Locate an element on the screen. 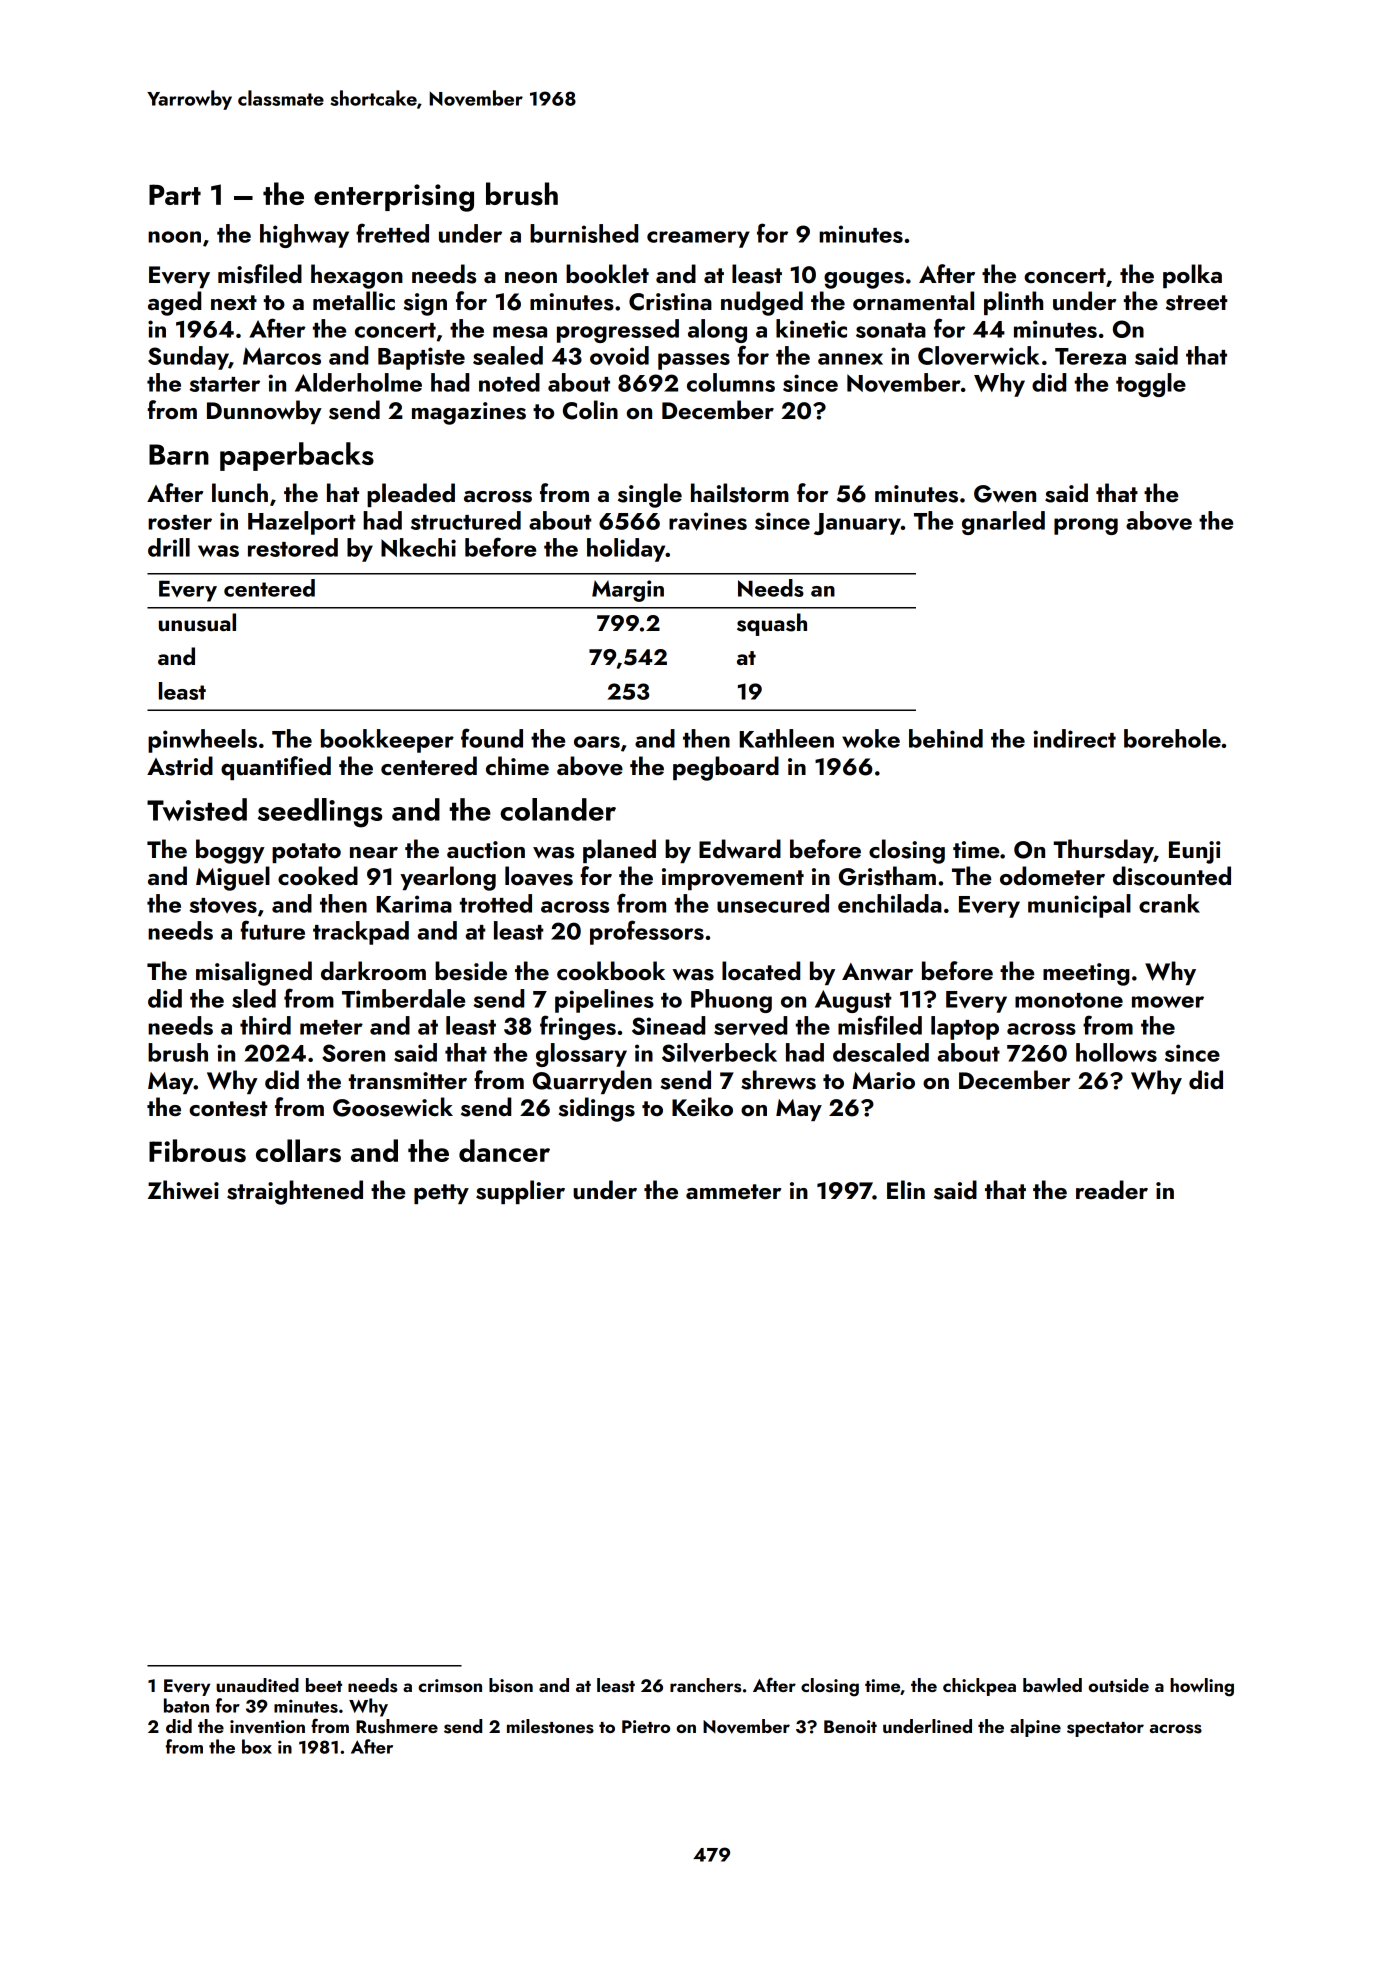 The width and height of the screenshot is (1386, 1969). Keiko is located at coordinates (702, 1106).
